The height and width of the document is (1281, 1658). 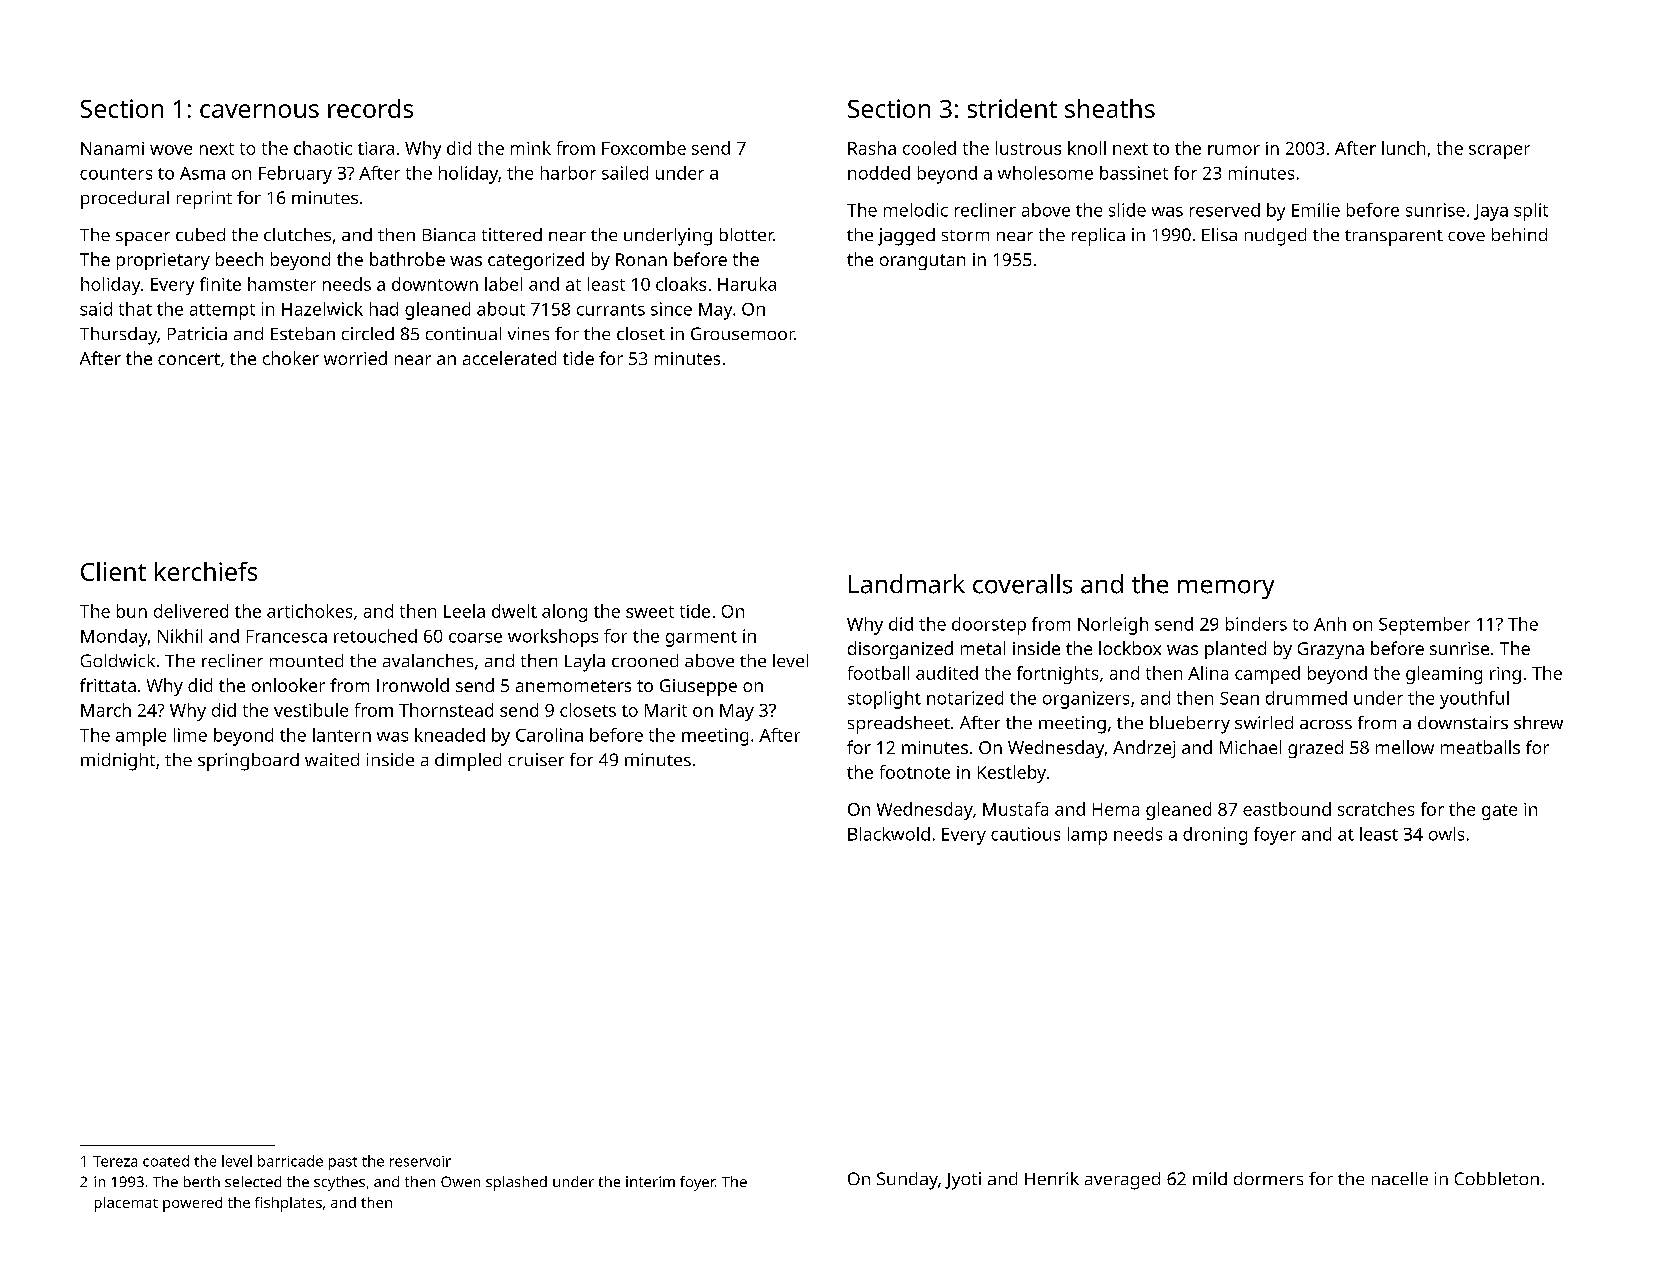 What do you see at coordinates (907, 584) in the document?
I see `Landmark` at bounding box center [907, 584].
